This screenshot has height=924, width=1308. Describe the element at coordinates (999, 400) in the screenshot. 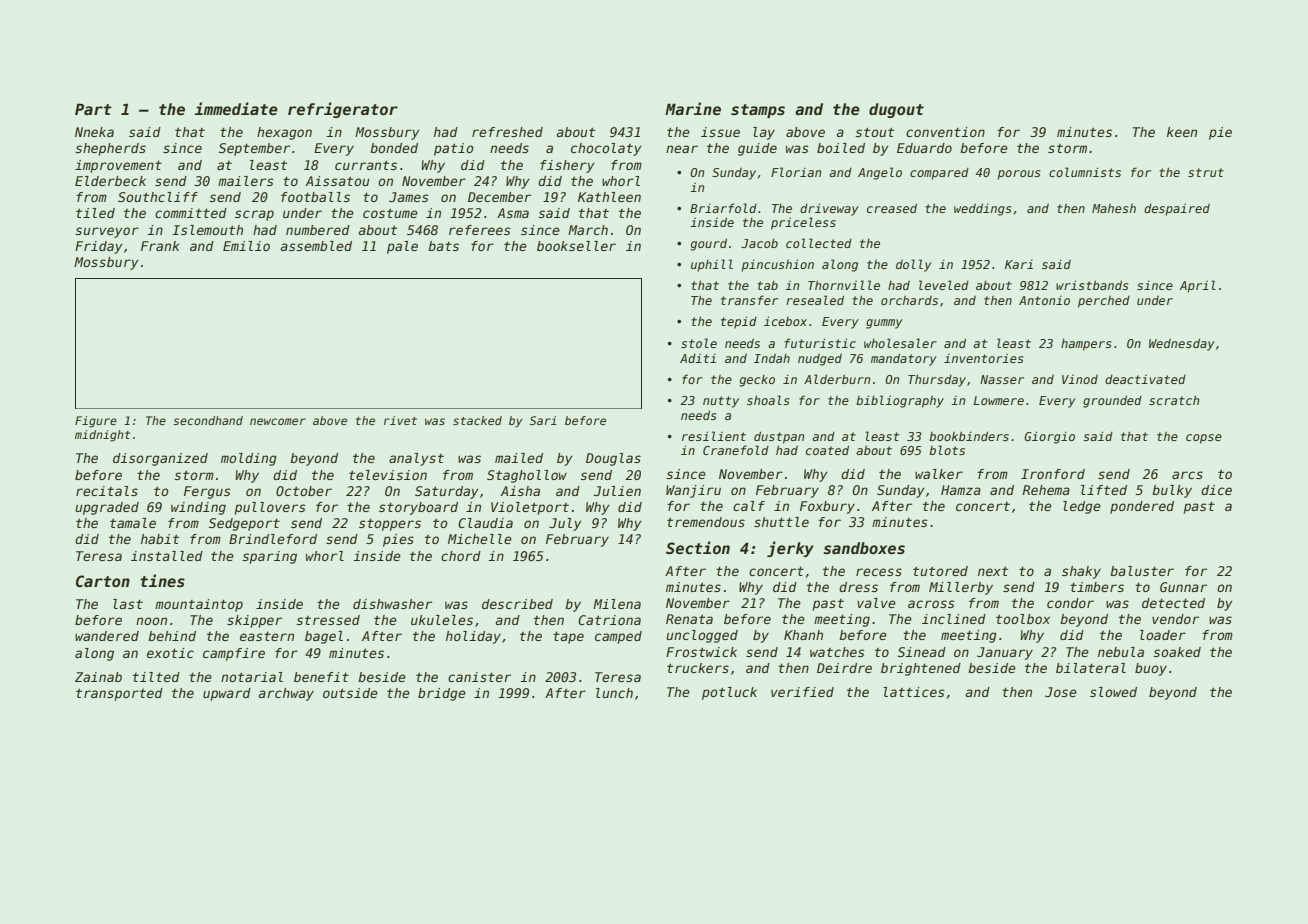

I see `Lowmere` at that location.
